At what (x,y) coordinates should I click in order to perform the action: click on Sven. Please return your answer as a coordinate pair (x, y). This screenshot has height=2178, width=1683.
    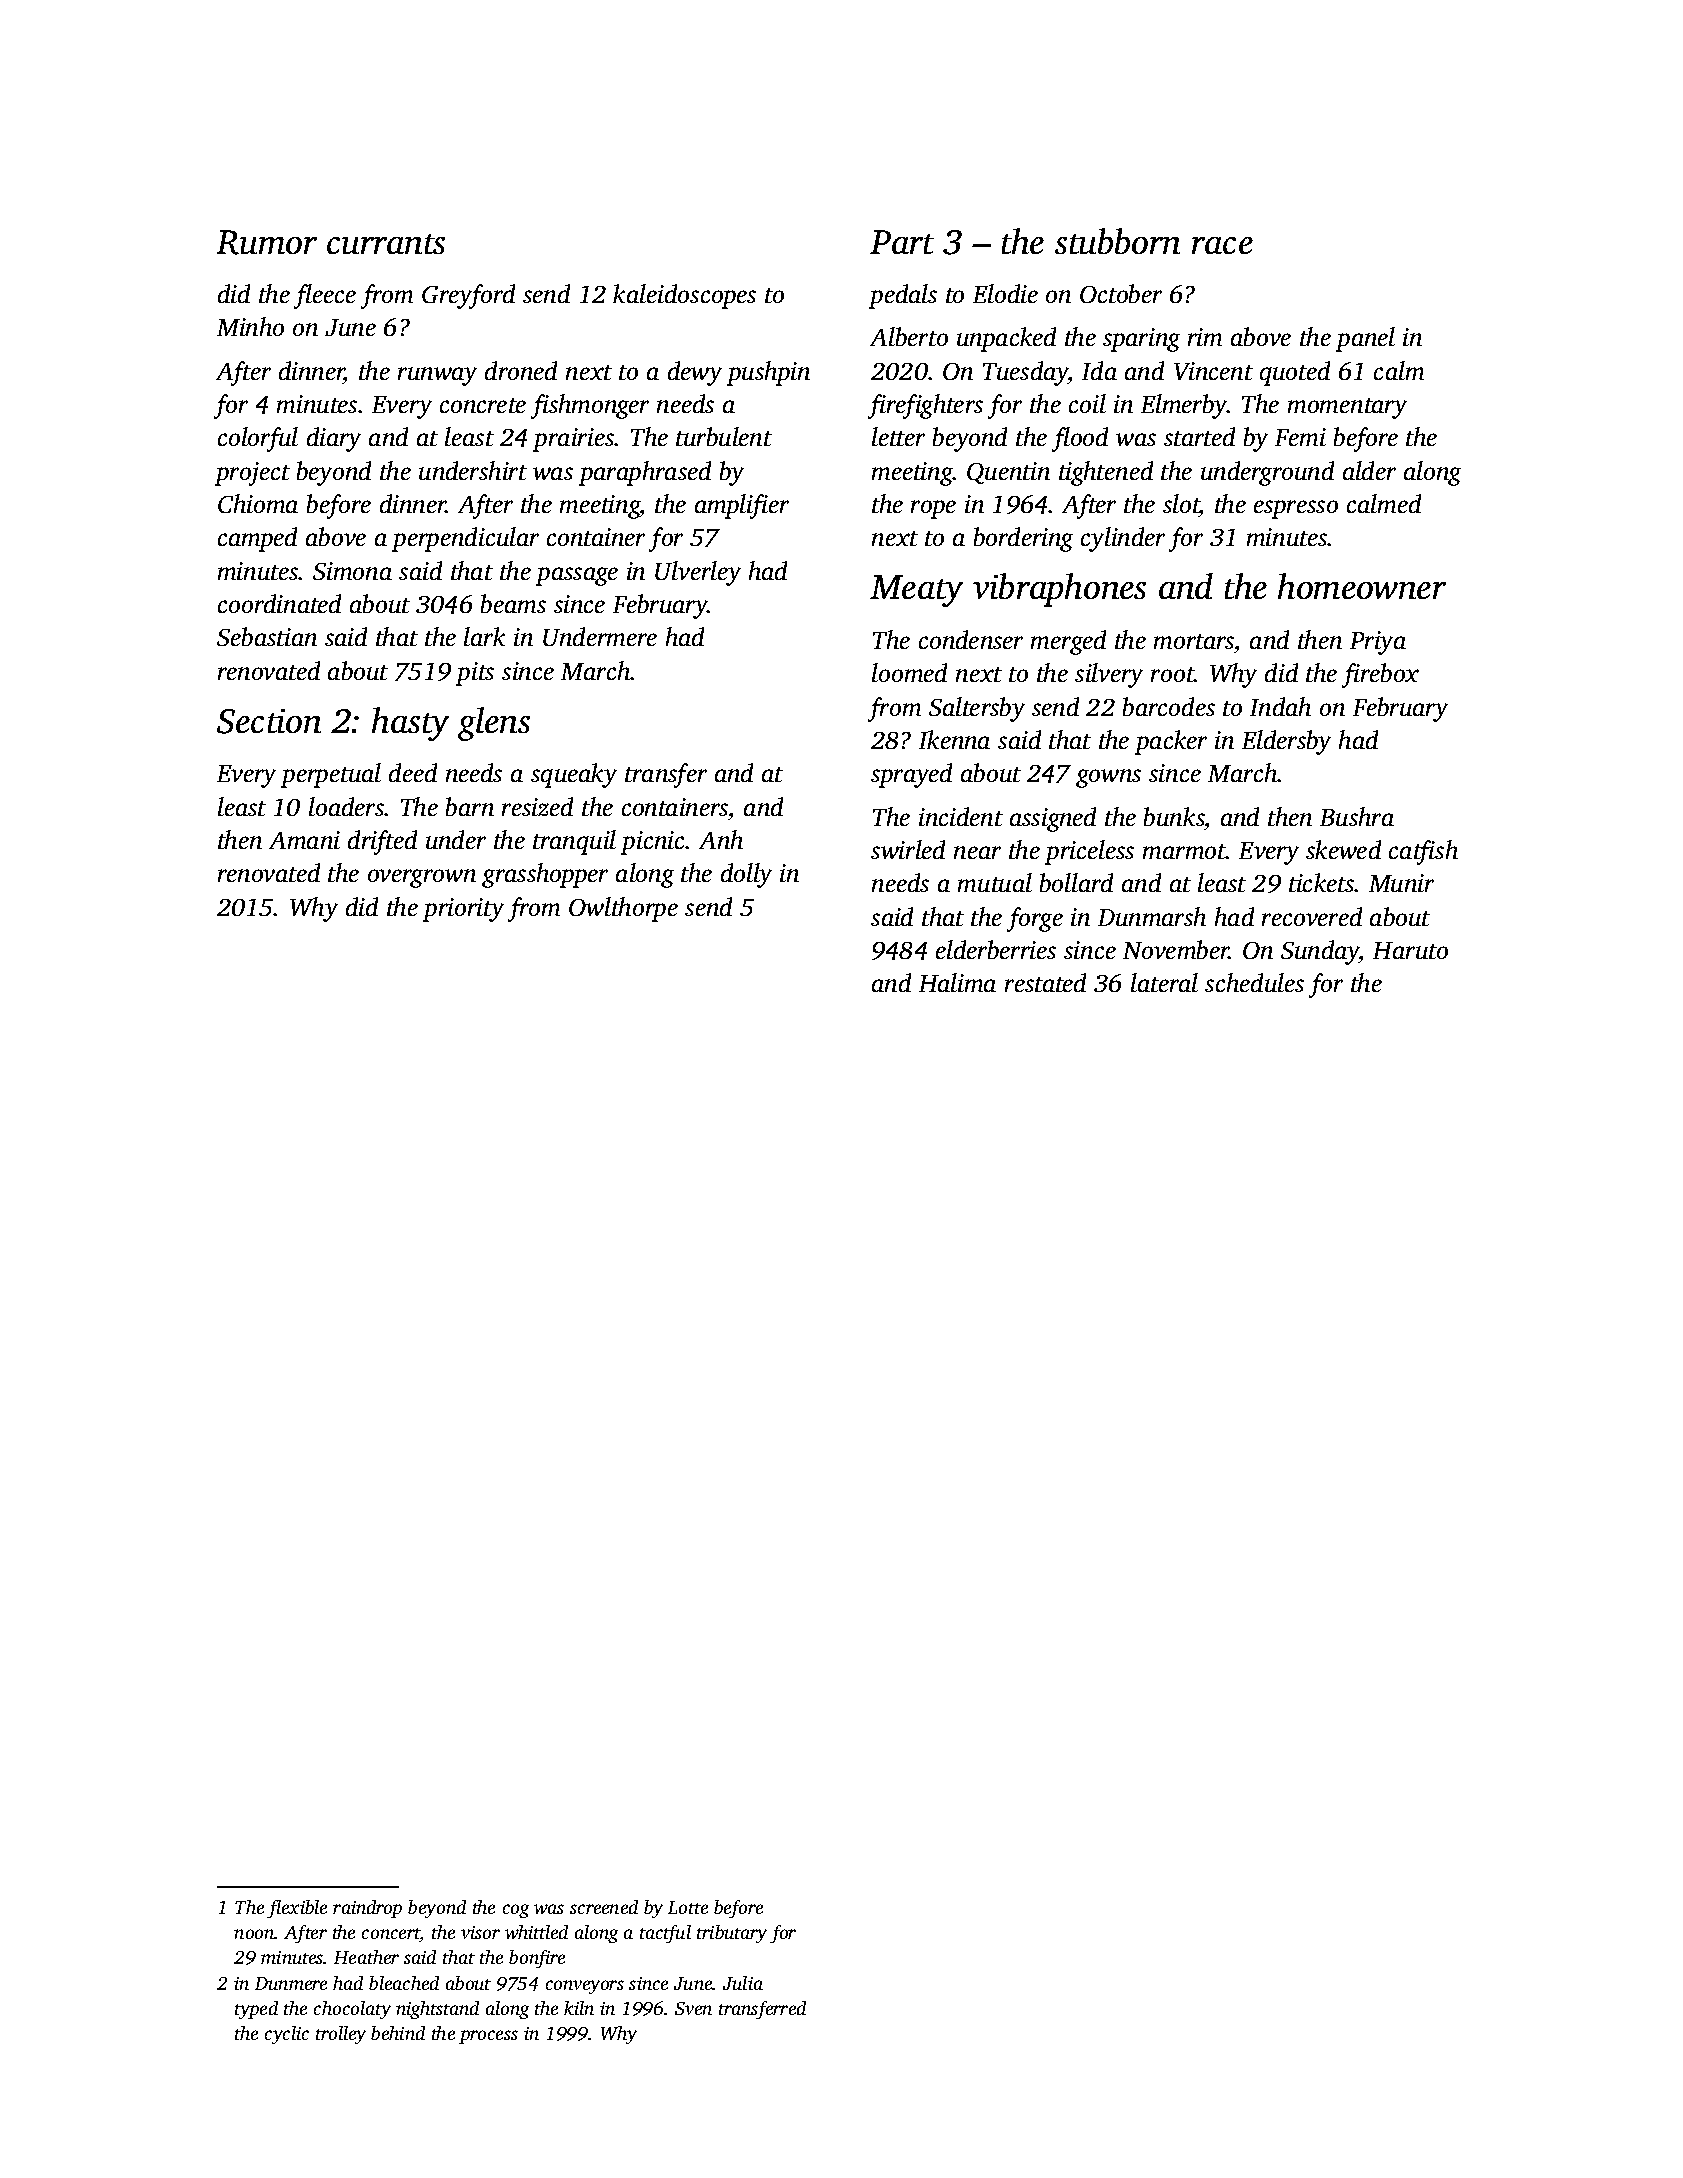
    Looking at the image, I should click on (693, 2008).
